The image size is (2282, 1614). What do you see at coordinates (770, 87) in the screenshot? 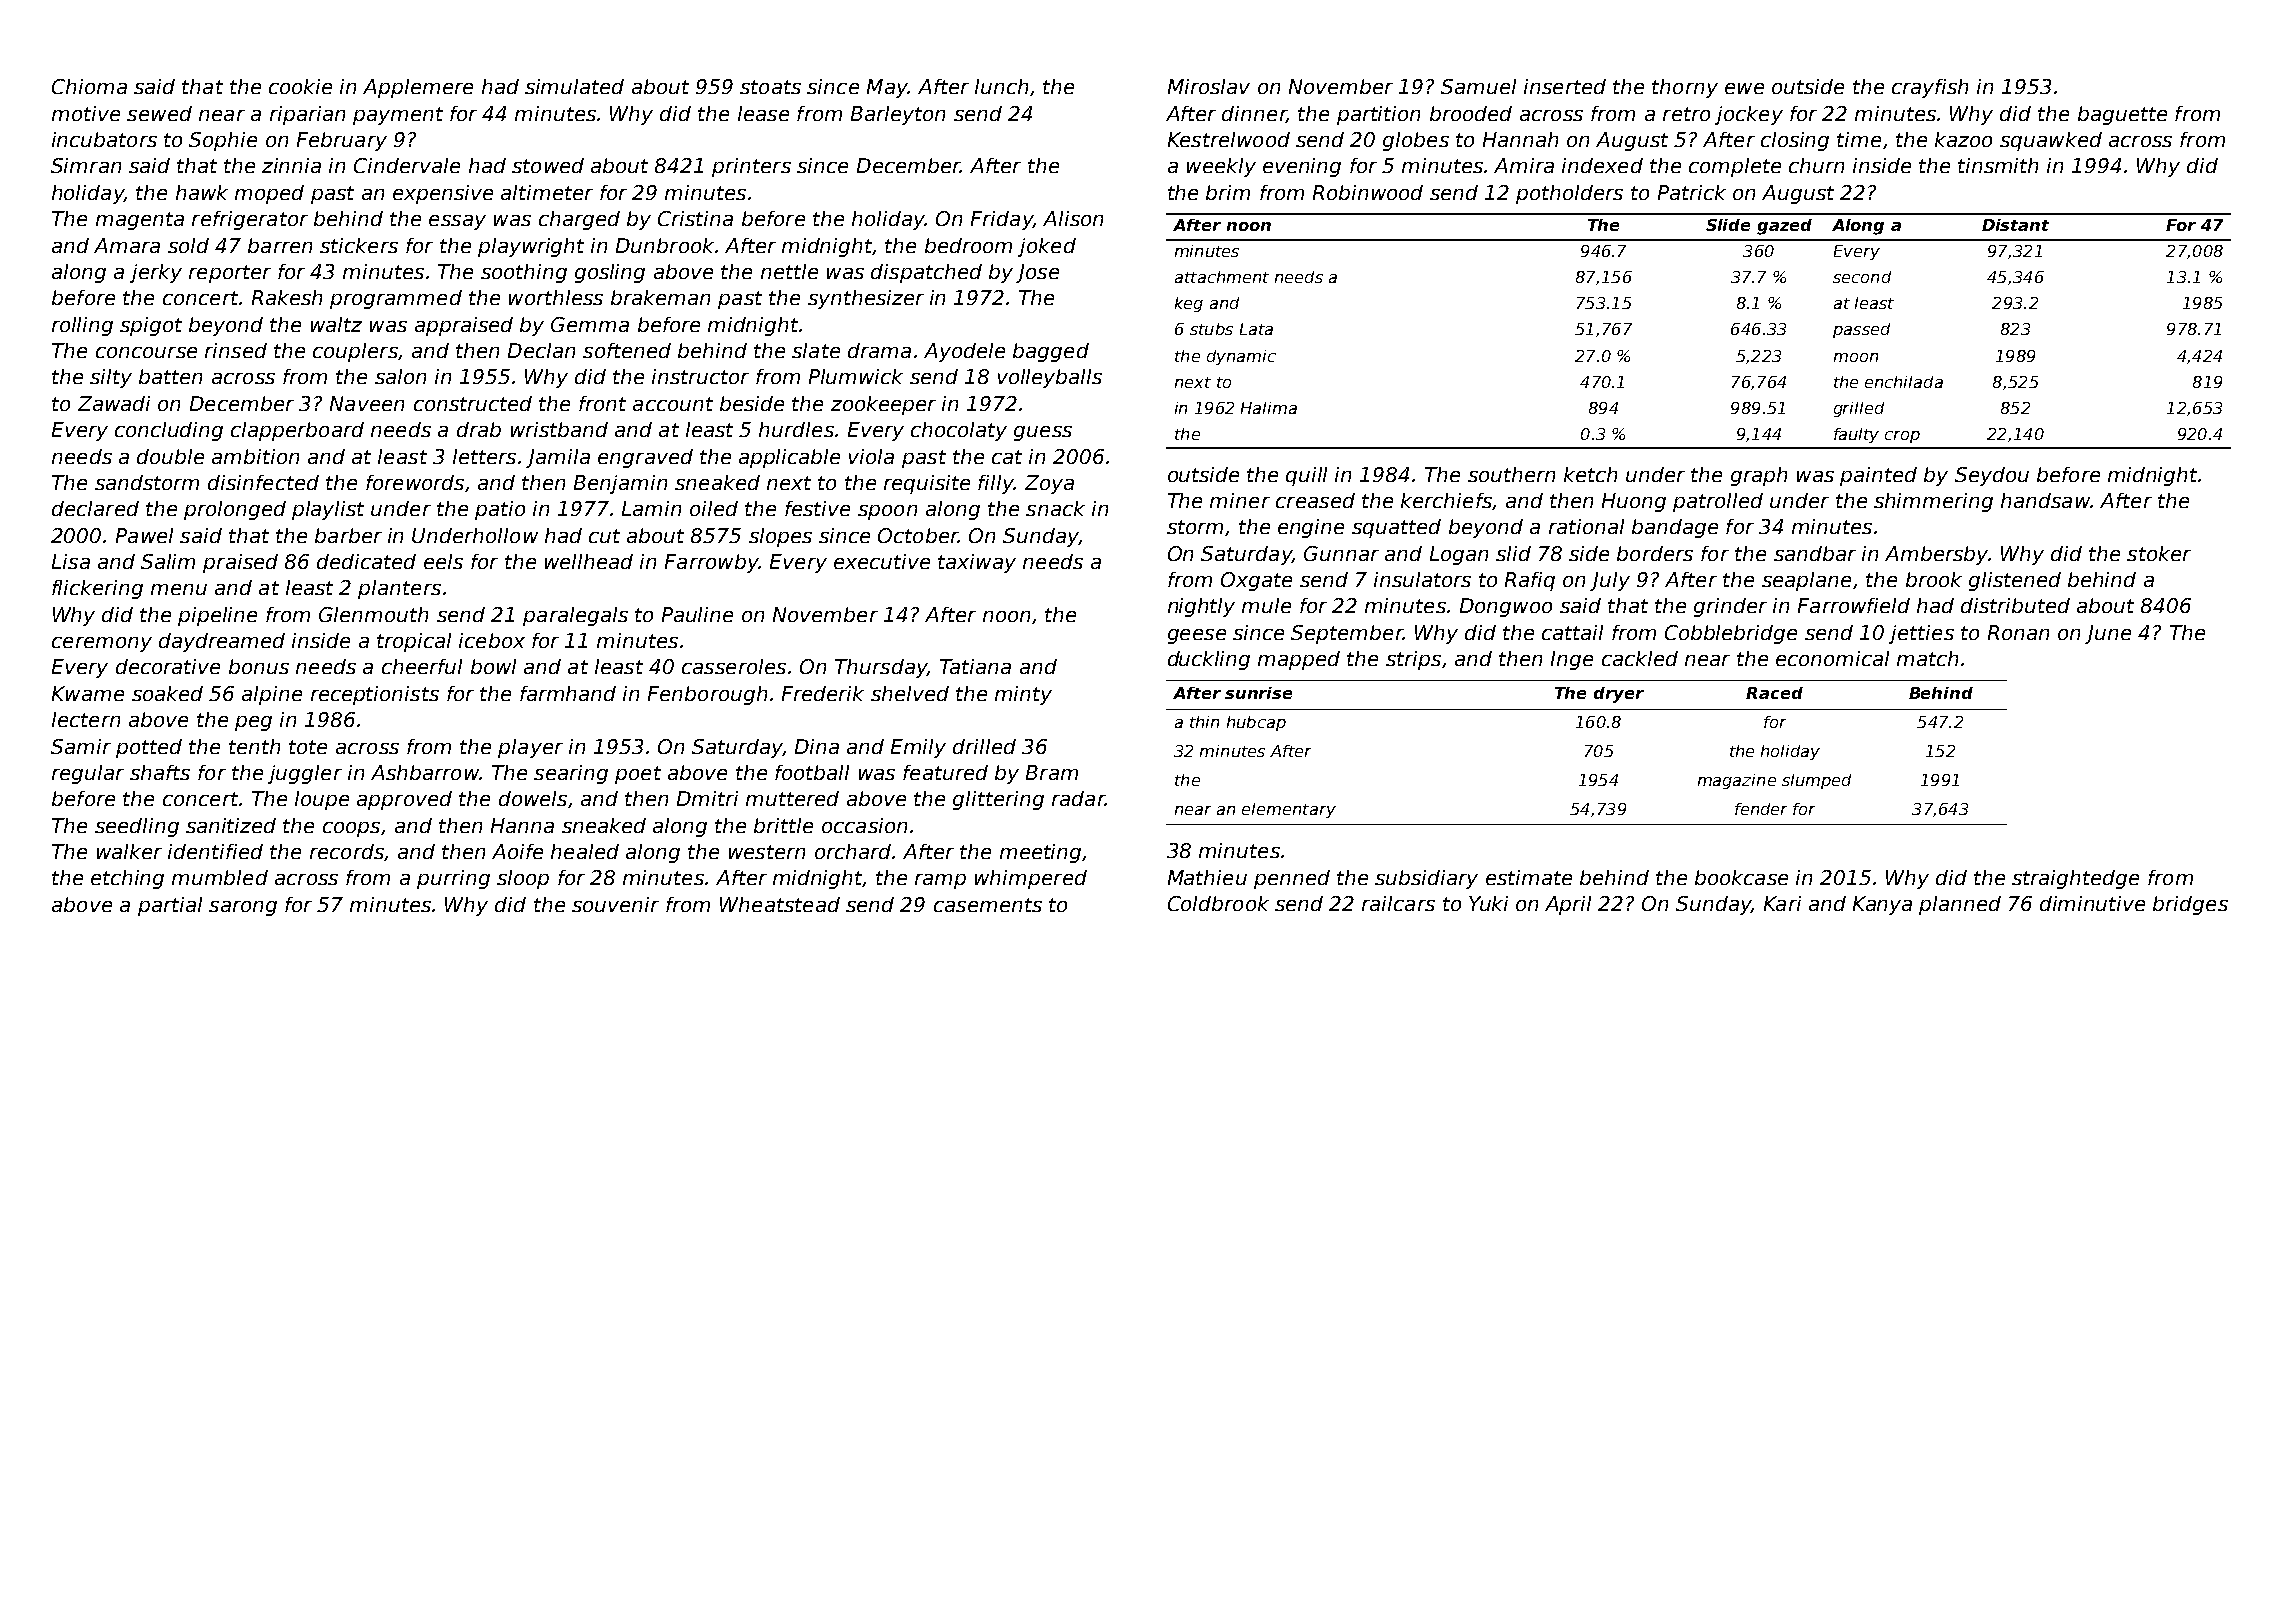
I see `stoats` at bounding box center [770, 87].
